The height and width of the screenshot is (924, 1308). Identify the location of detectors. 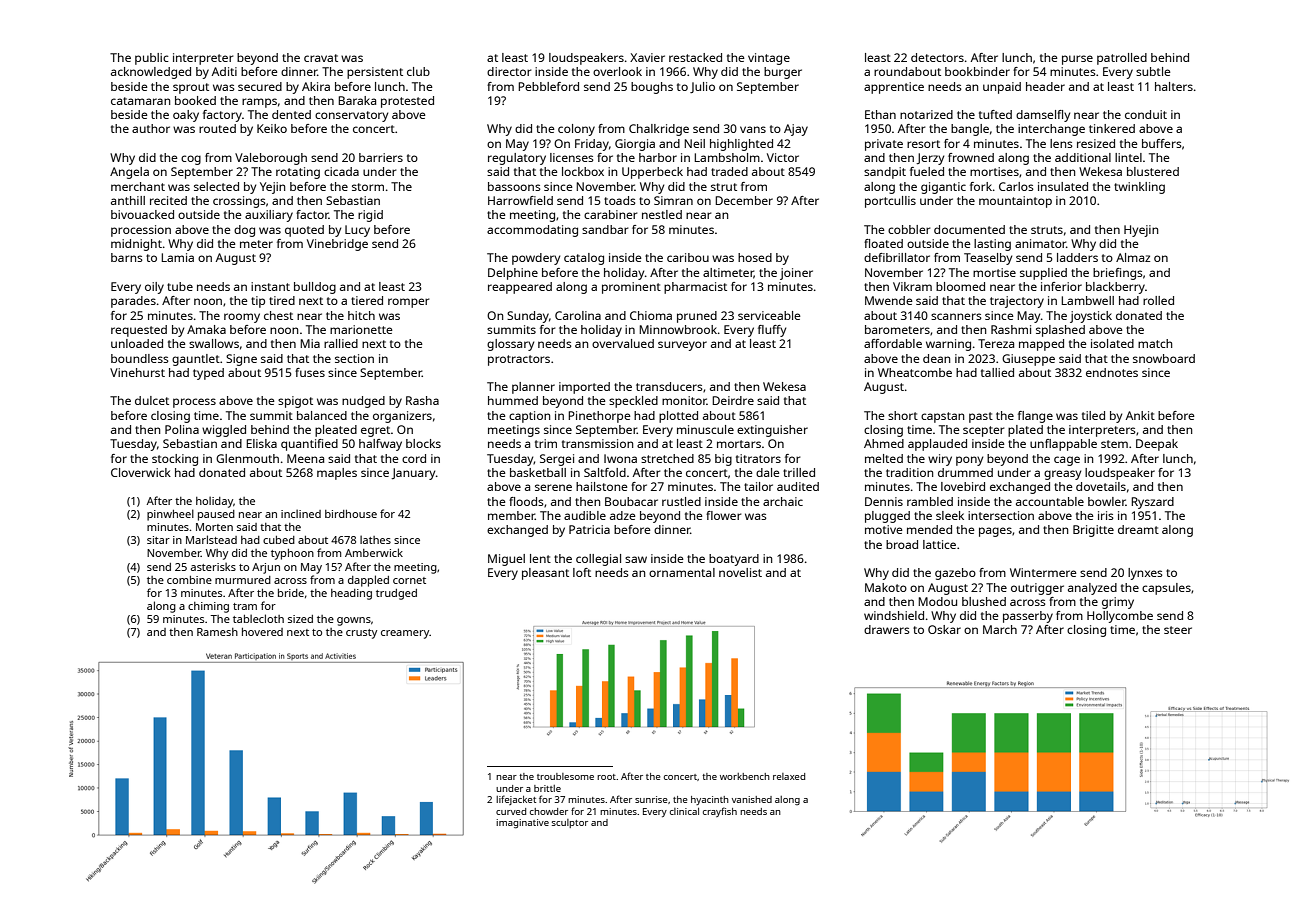
(937, 57).
